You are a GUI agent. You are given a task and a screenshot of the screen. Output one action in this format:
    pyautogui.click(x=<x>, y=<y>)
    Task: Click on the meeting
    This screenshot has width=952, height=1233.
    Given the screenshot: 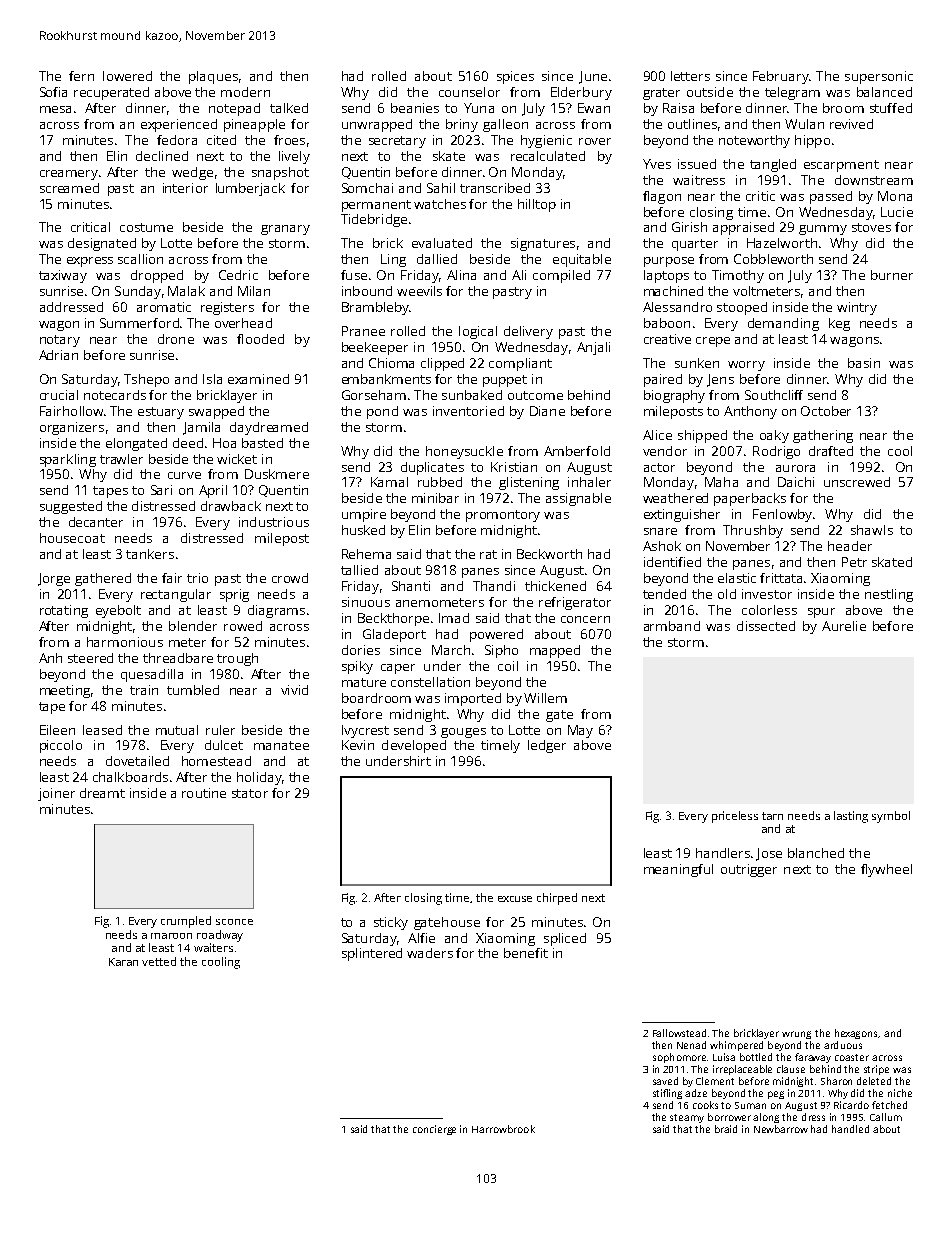 What is the action you would take?
    pyautogui.click(x=65, y=691)
